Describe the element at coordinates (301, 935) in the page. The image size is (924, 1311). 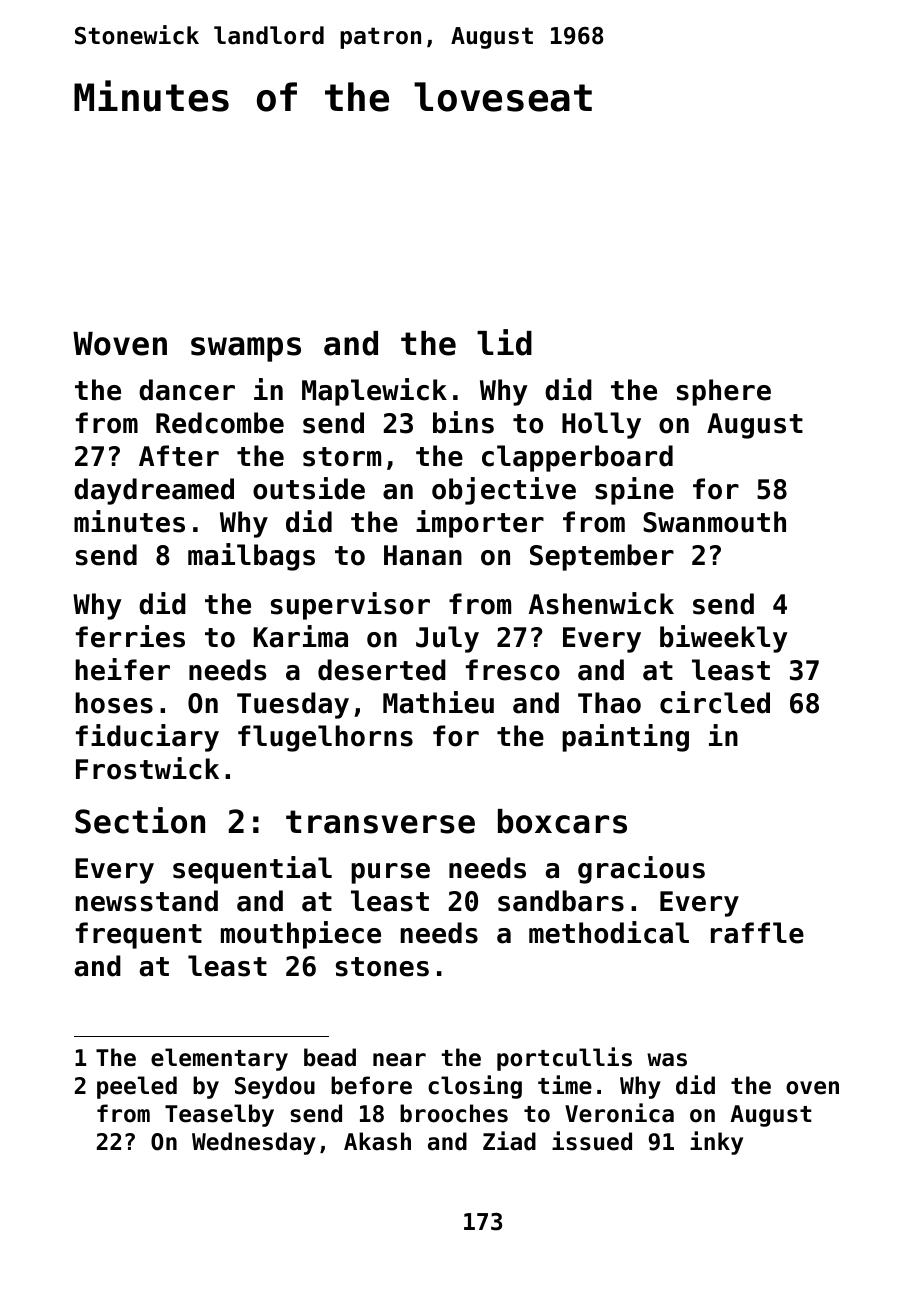
I see `mouthpiece` at that location.
